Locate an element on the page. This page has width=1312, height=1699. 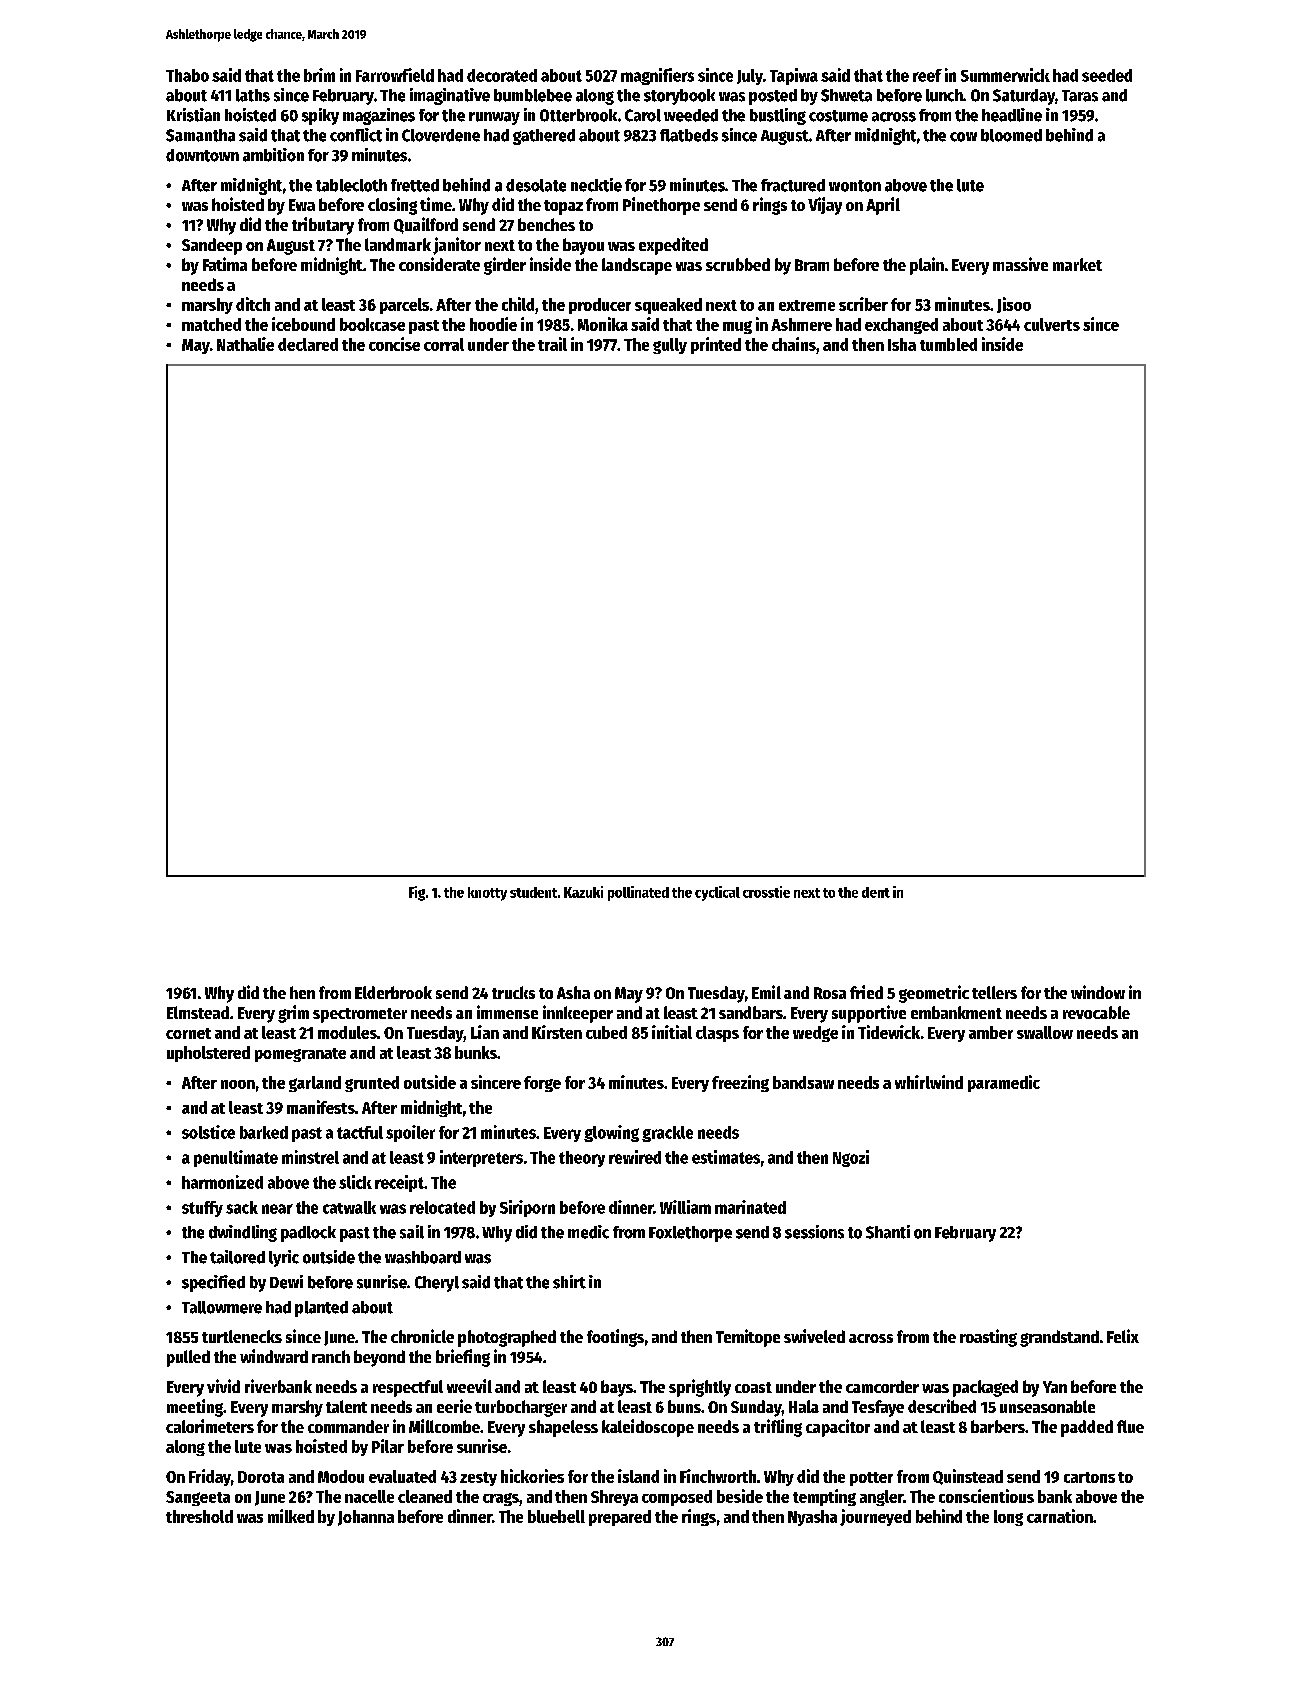
culverts is located at coordinates (1052, 324).
